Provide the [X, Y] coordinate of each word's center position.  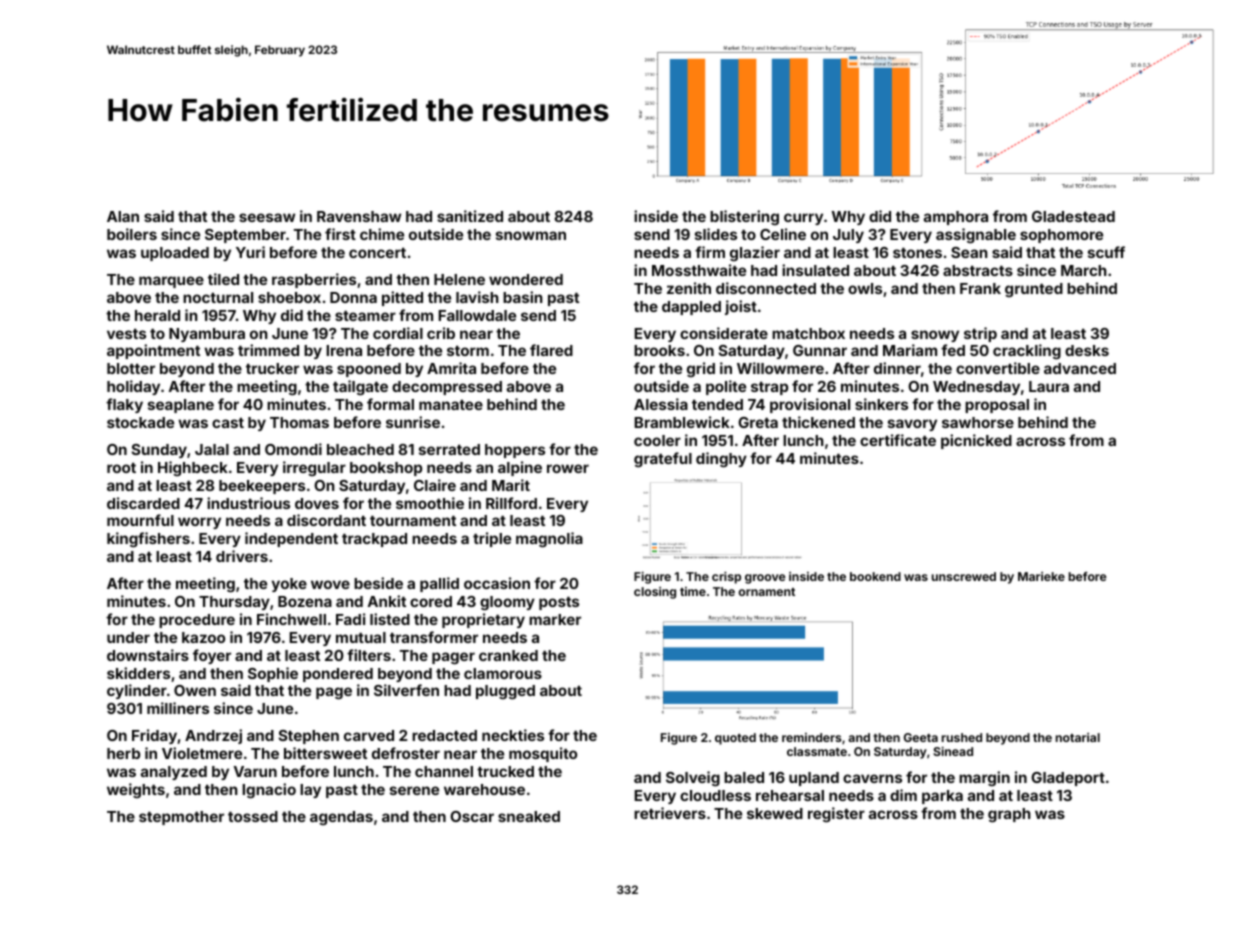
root [121, 467]
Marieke [1041, 576]
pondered [338, 675]
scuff [1106, 252]
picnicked [976, 441]
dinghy [721, 460]
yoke [289, 585]
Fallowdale [477, 315]
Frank [980, 288]
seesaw [267, 217]
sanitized [470, 216]
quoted [735, 739]
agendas [341, 818]
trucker [272, 368]
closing [655, 593]
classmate [817, 751]
